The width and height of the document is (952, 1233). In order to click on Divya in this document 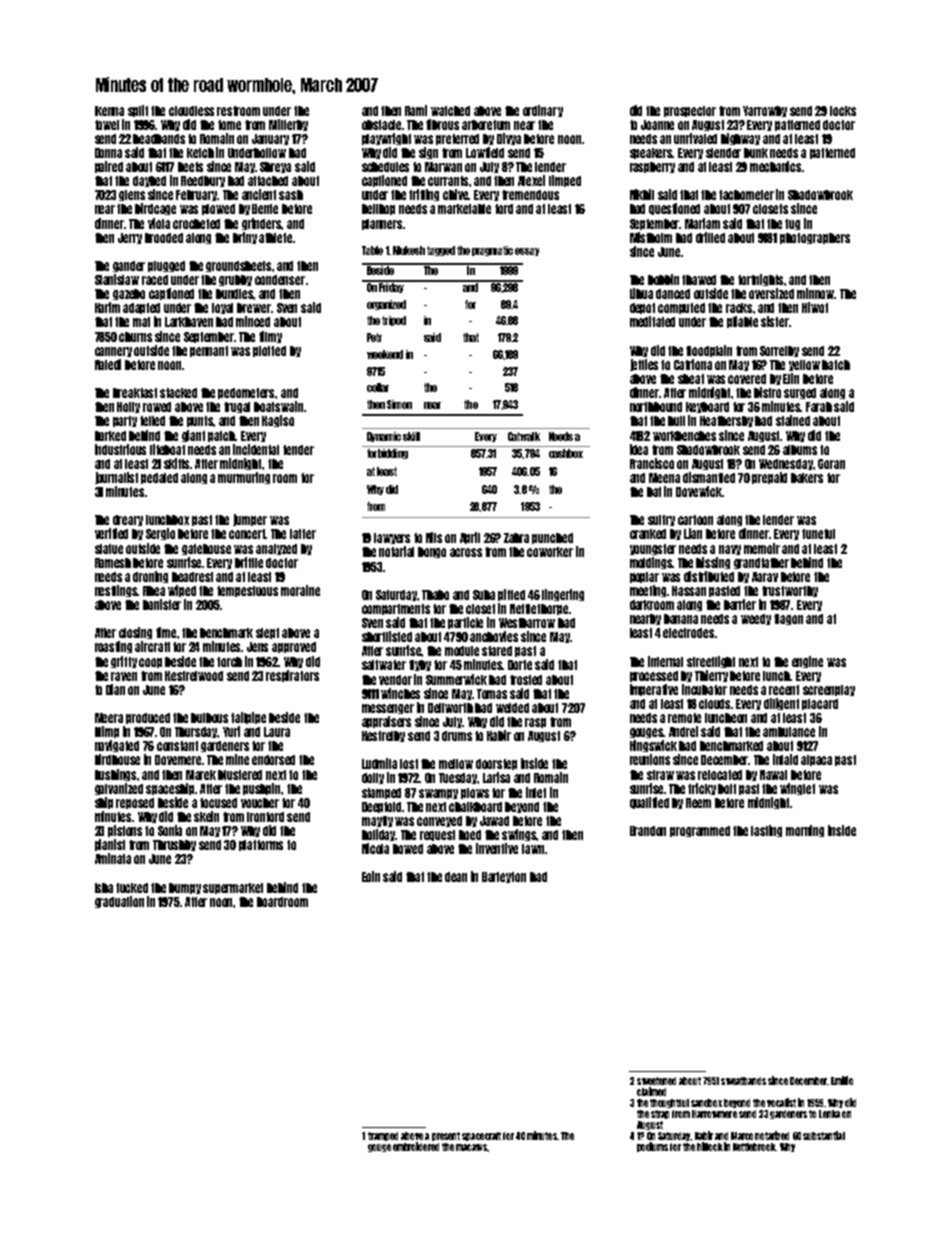, I will do `click(509, 139)`.
